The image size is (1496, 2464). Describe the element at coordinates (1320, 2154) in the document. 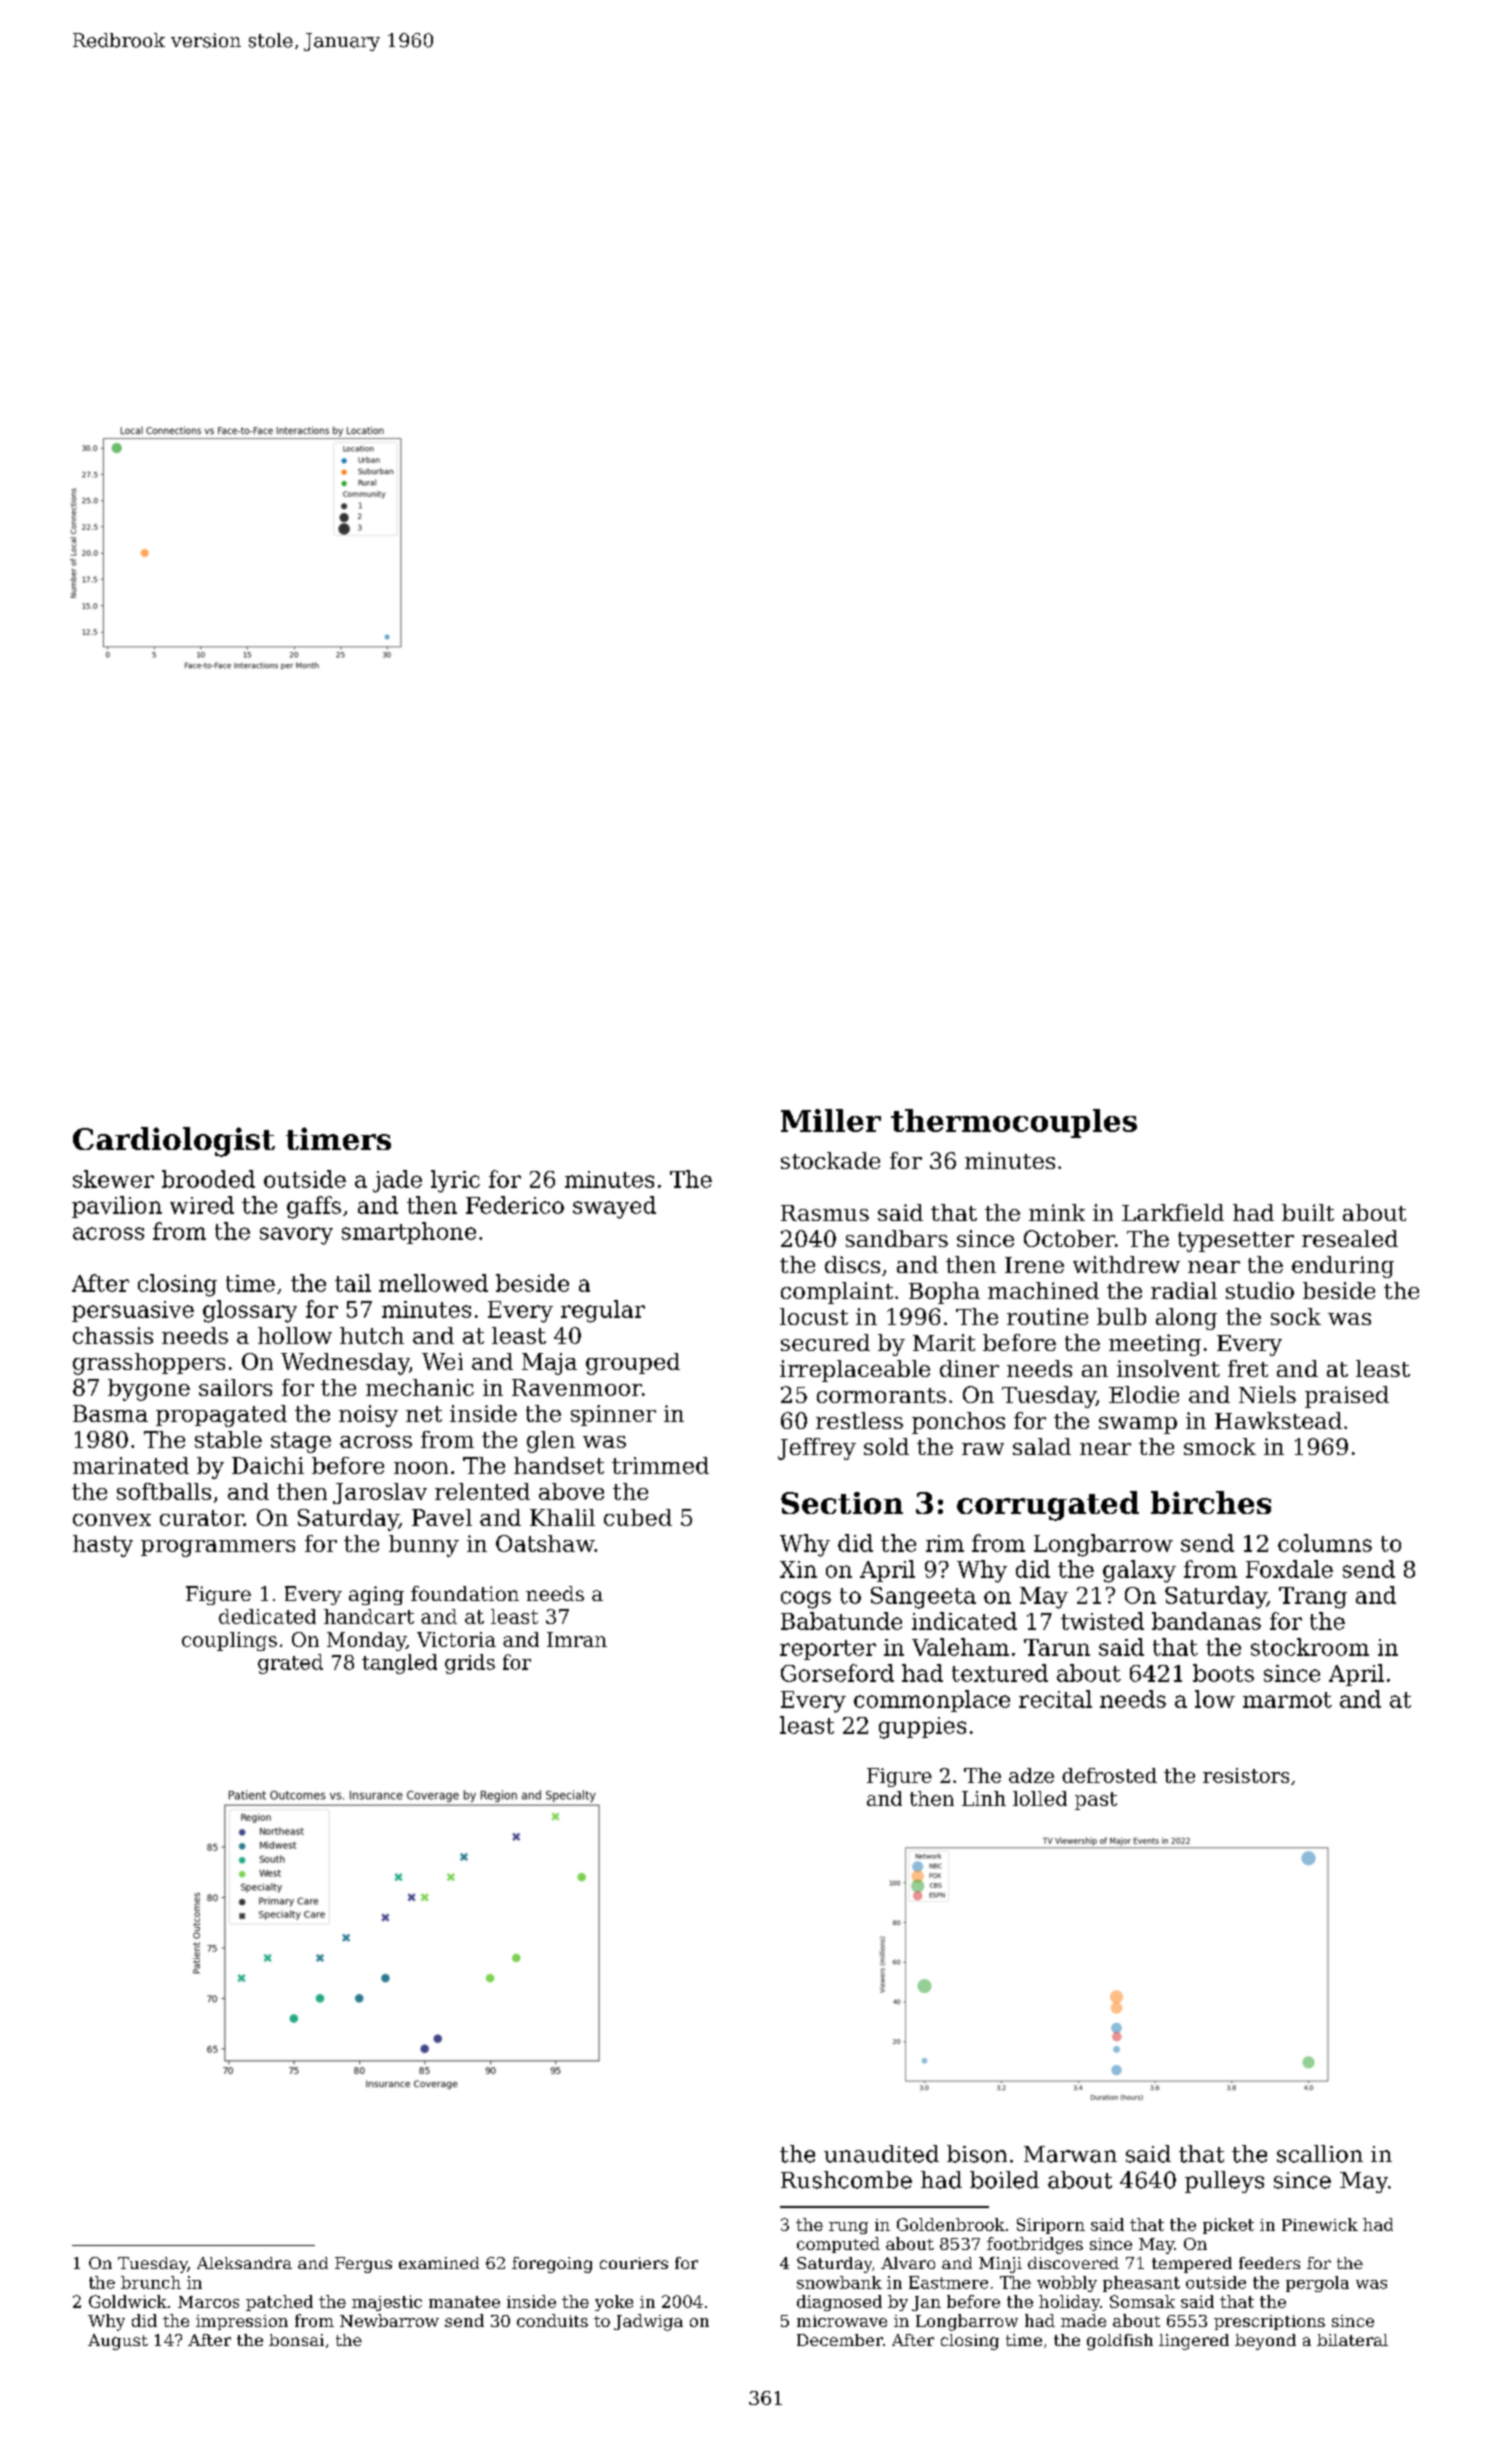

I see `scallion` at that location.
